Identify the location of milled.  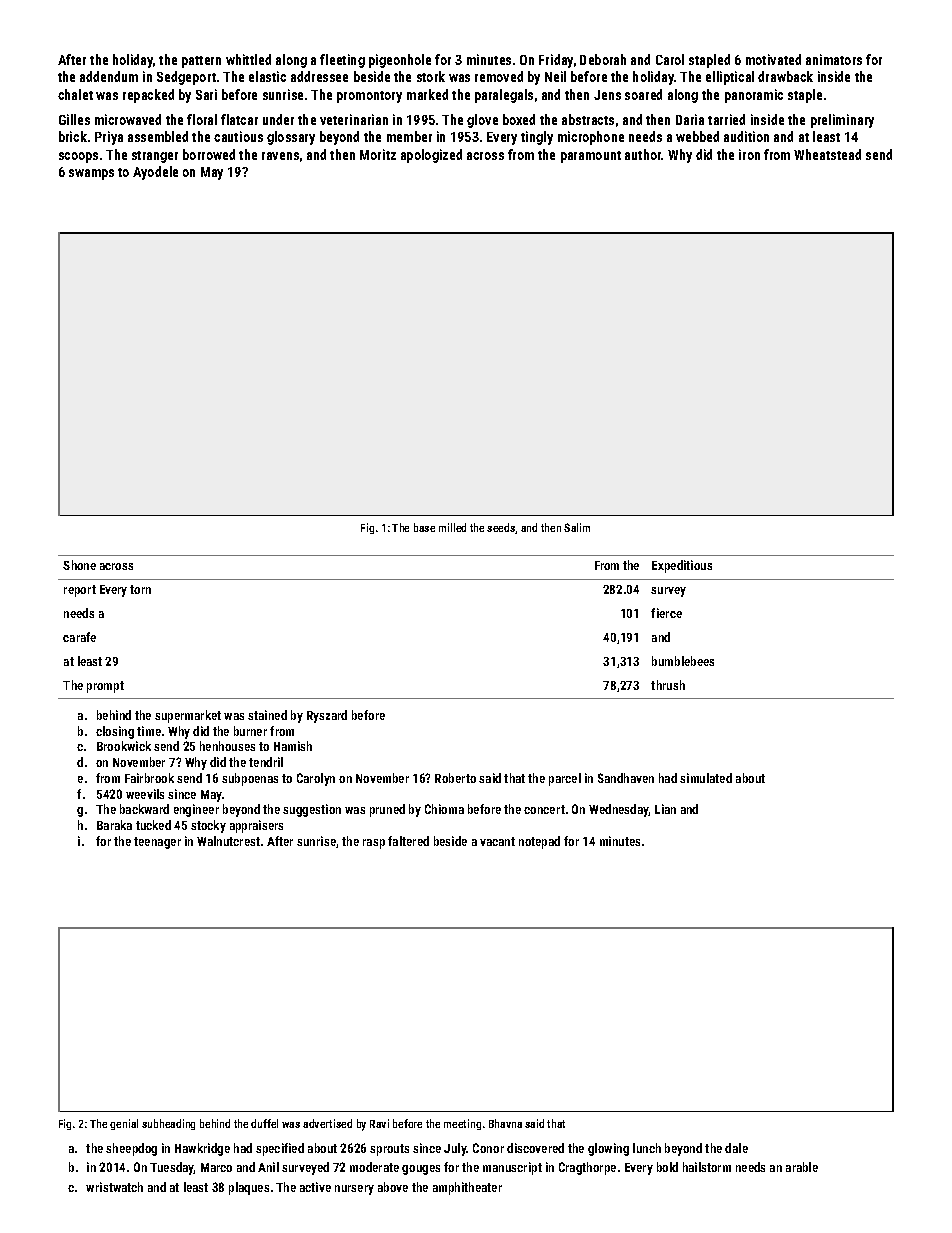
(452, 527).
